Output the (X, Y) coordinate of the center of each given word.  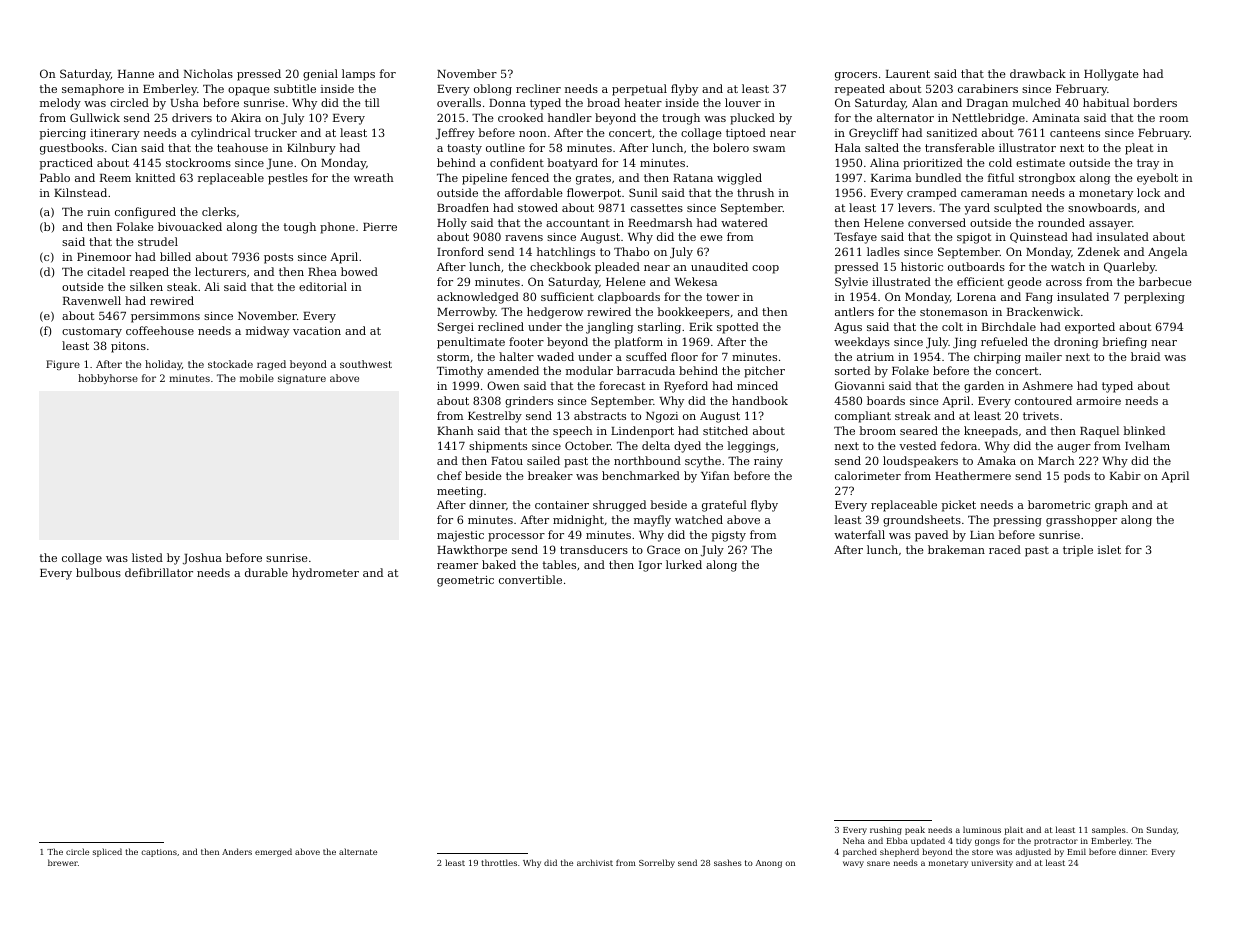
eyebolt (1157, 179)
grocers (856, 76)
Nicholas (208, 73)
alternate (358, 851)
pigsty (729, 536)
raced (1005, 549)
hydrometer (325, 574)
